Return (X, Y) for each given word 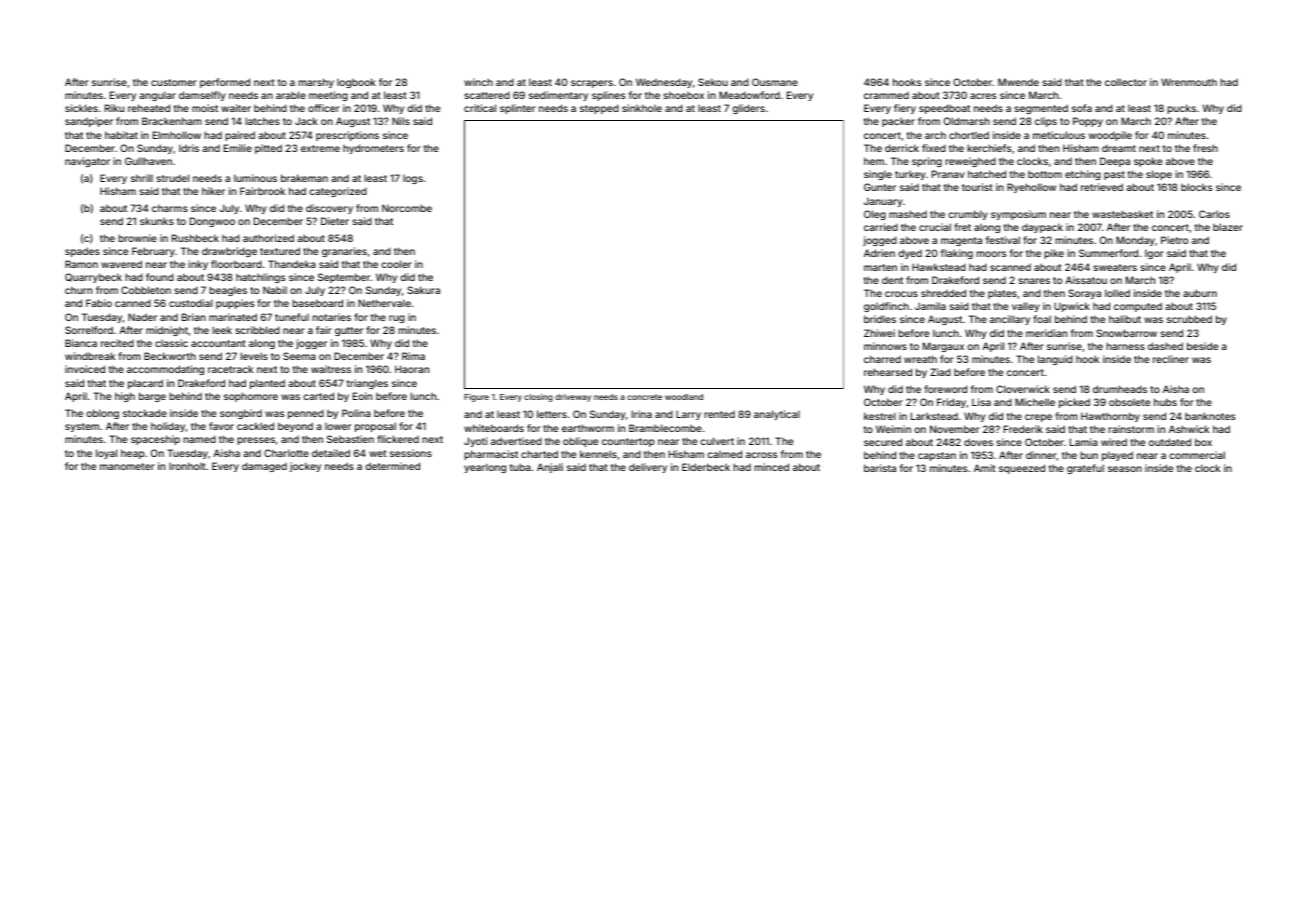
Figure (476, 398)
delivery (648, 468)
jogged (880, 241)
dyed (910, 254)
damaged (264, 467)
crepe (1038, 418)
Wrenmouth (1189, 82)
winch (478, 82)
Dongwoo (212, 222)
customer (174, 82)
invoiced (85, 369)
